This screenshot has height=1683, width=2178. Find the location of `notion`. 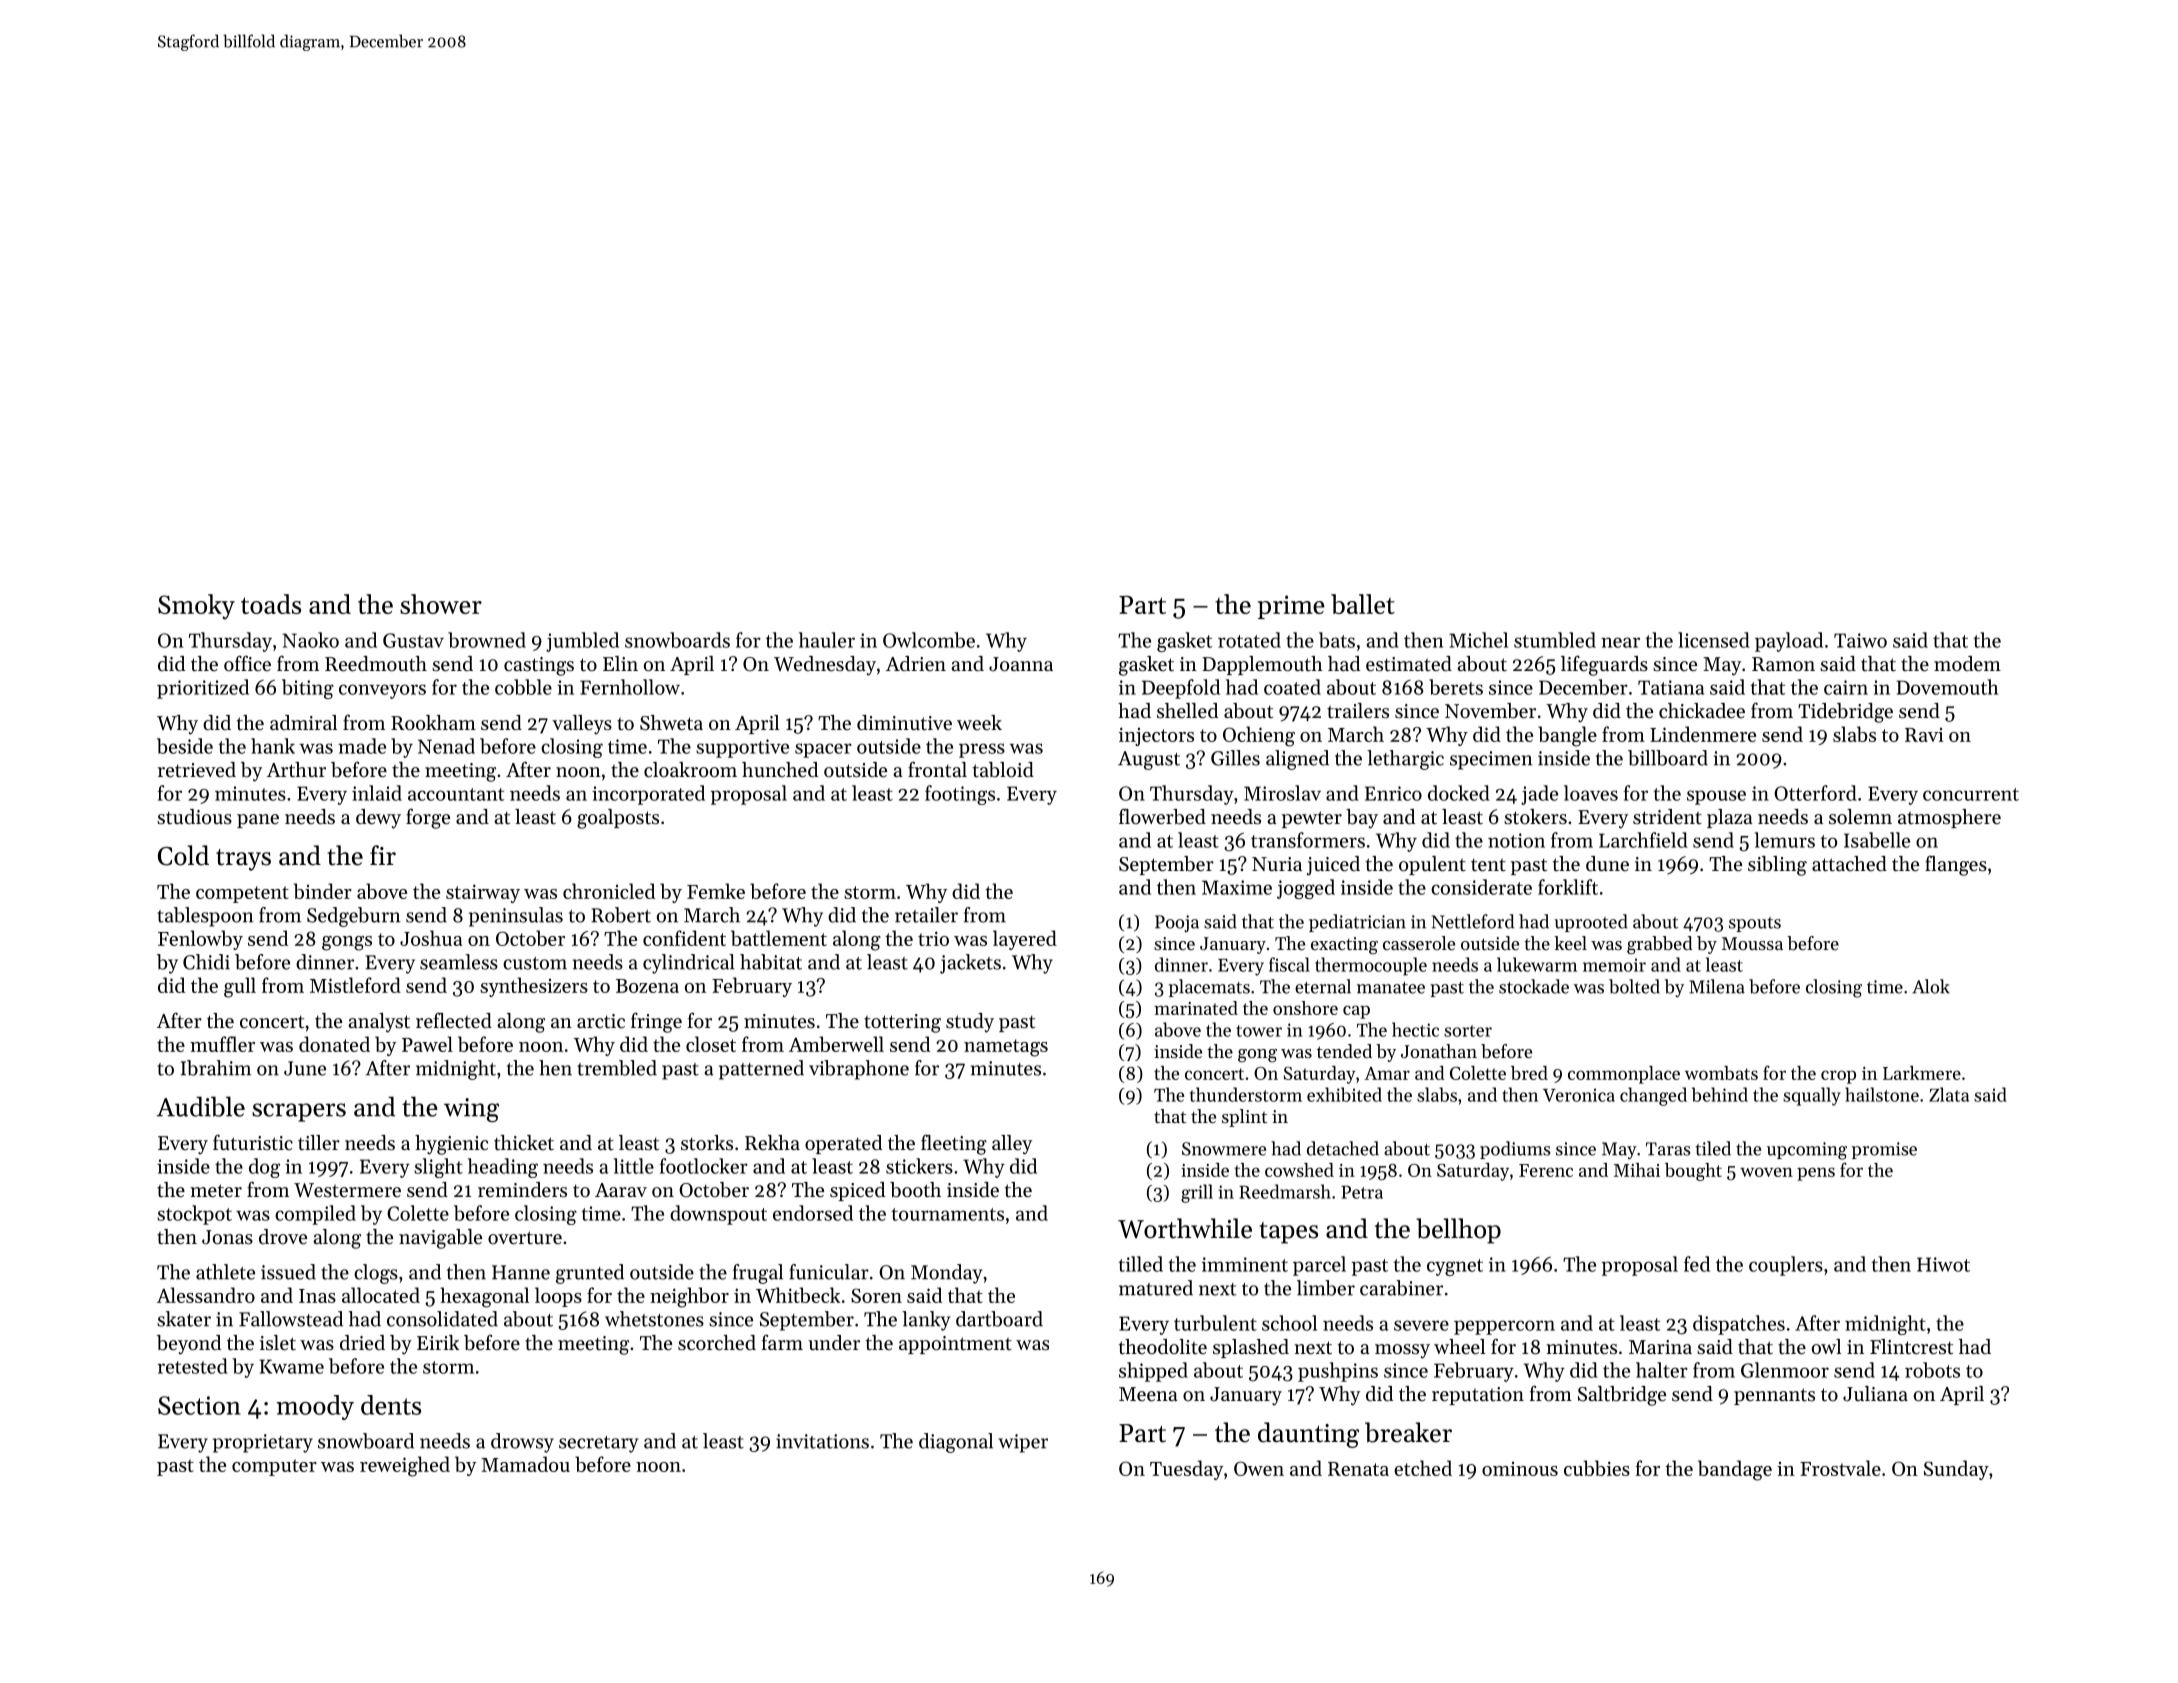

notion is located at coordinates (1516, 840).
